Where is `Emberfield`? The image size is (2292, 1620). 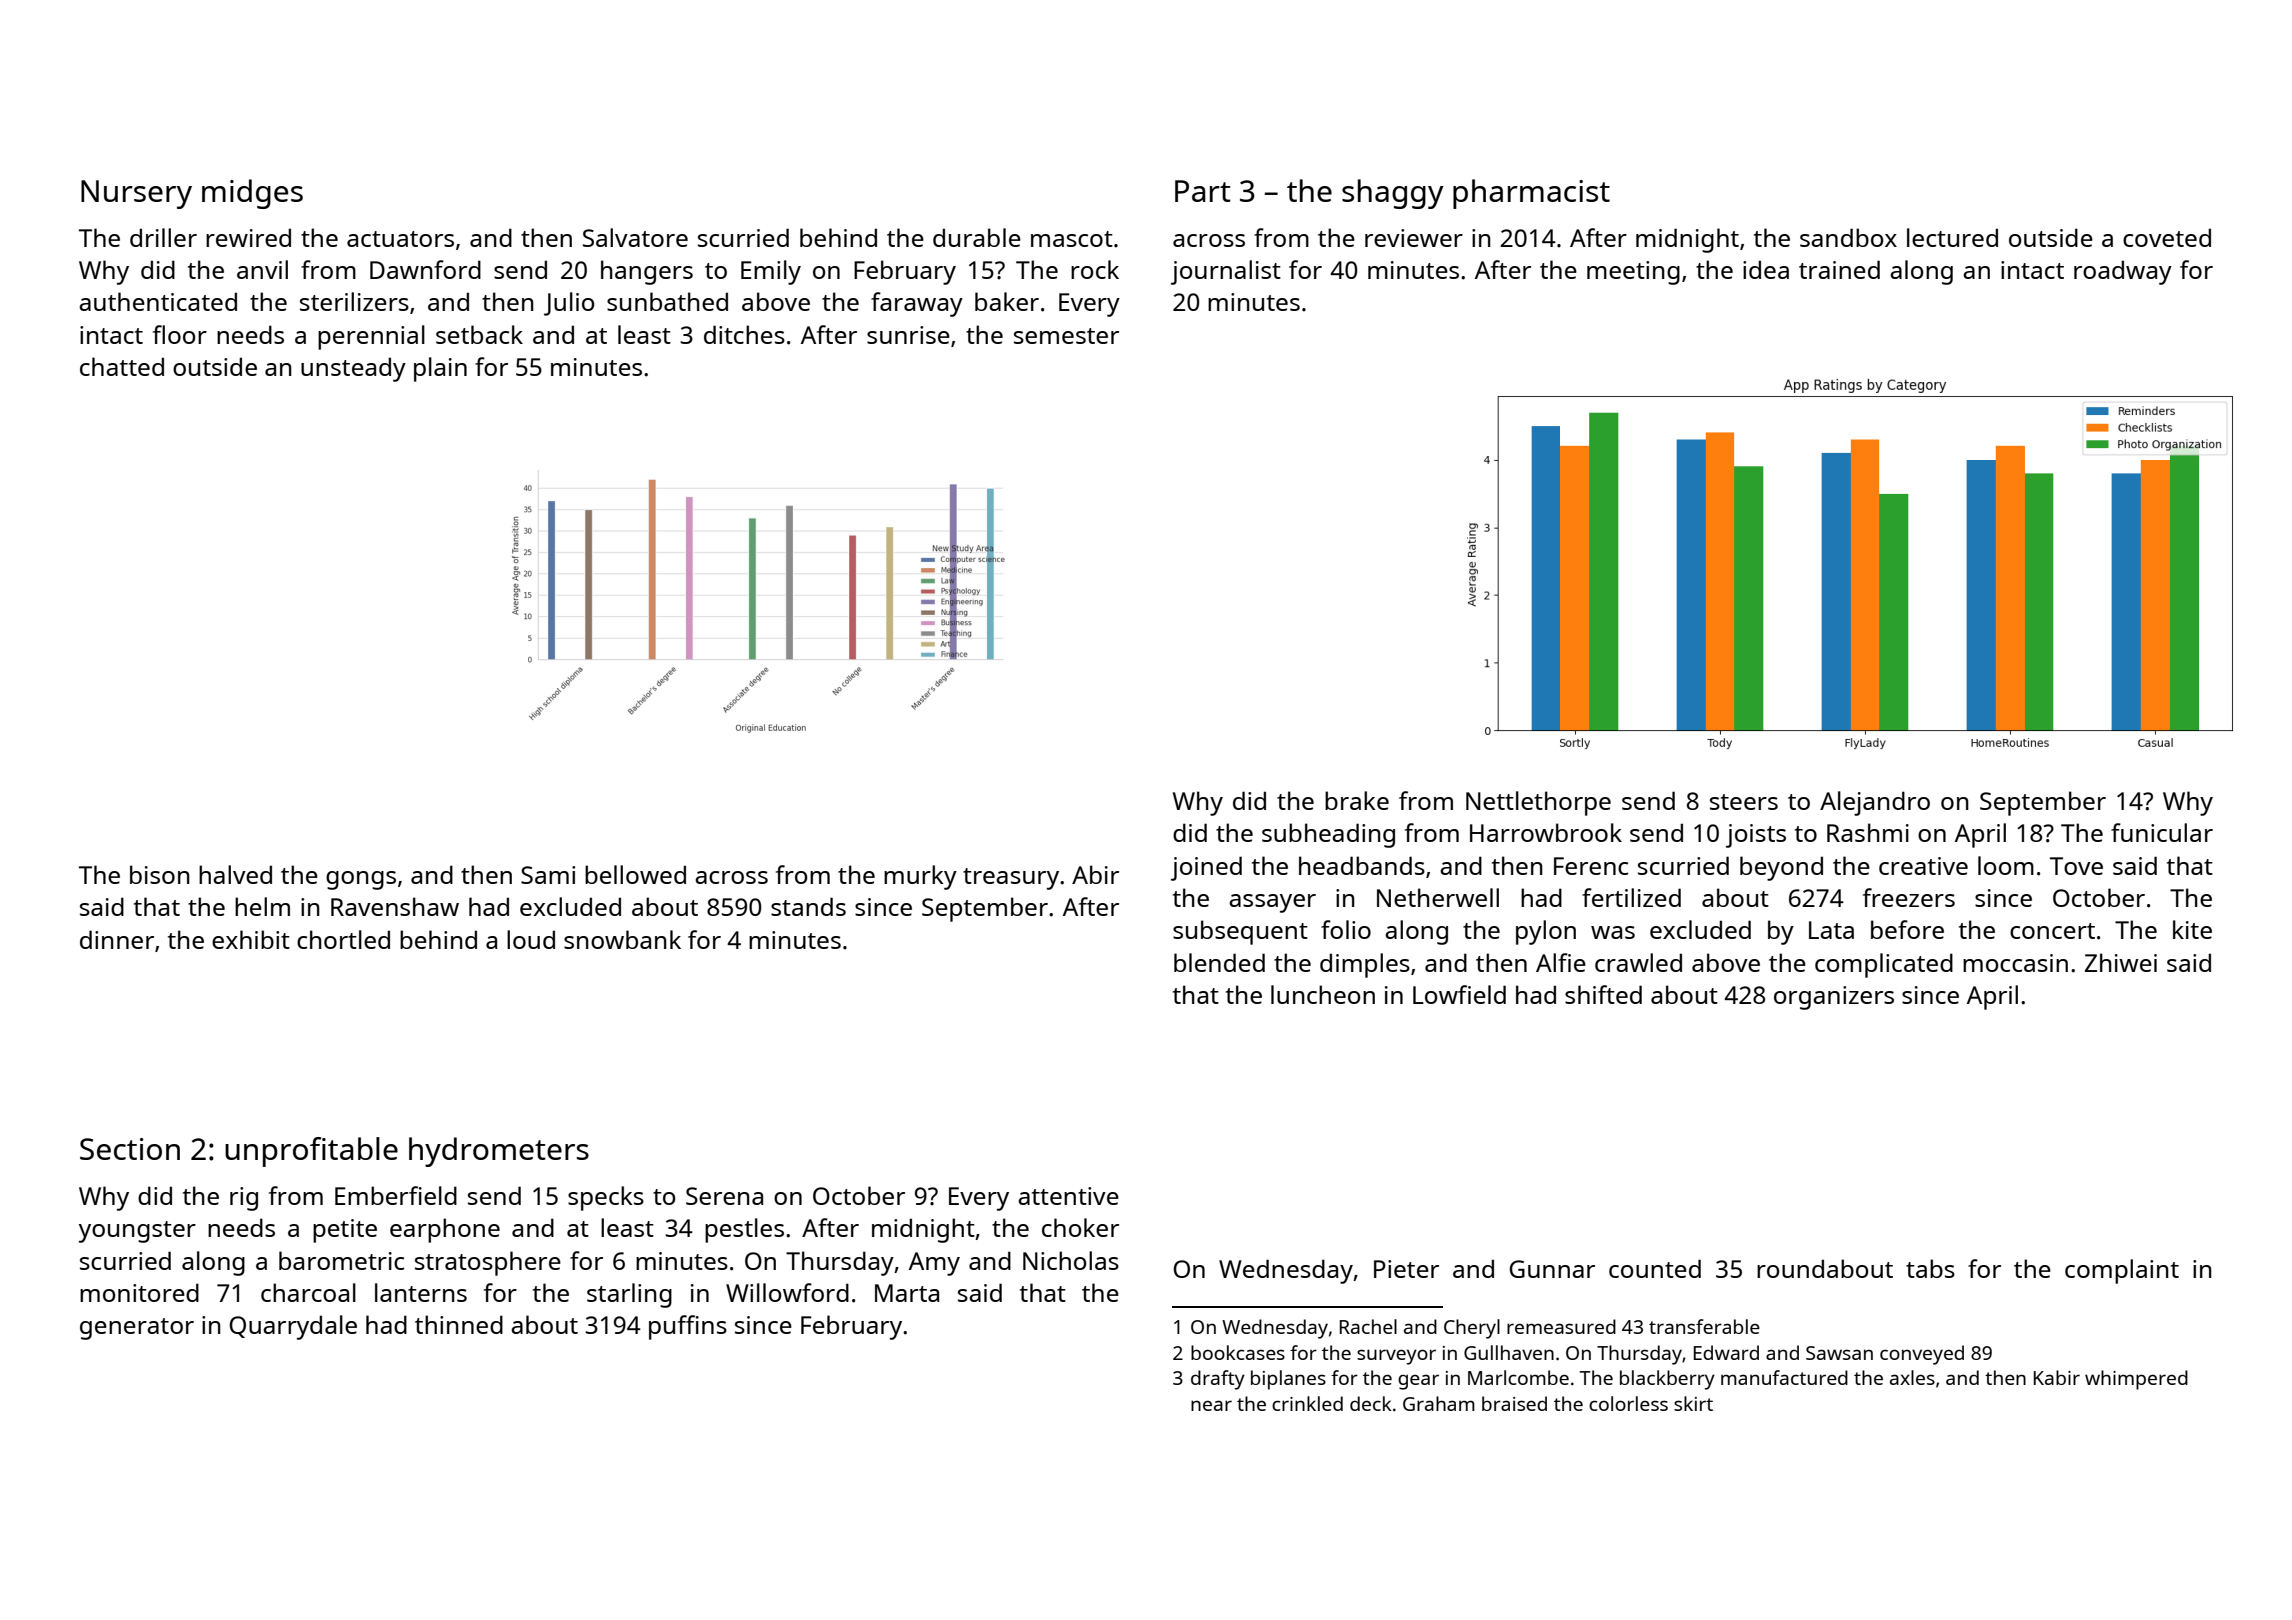 Emberfield is located at coordinates (396, 1195).
